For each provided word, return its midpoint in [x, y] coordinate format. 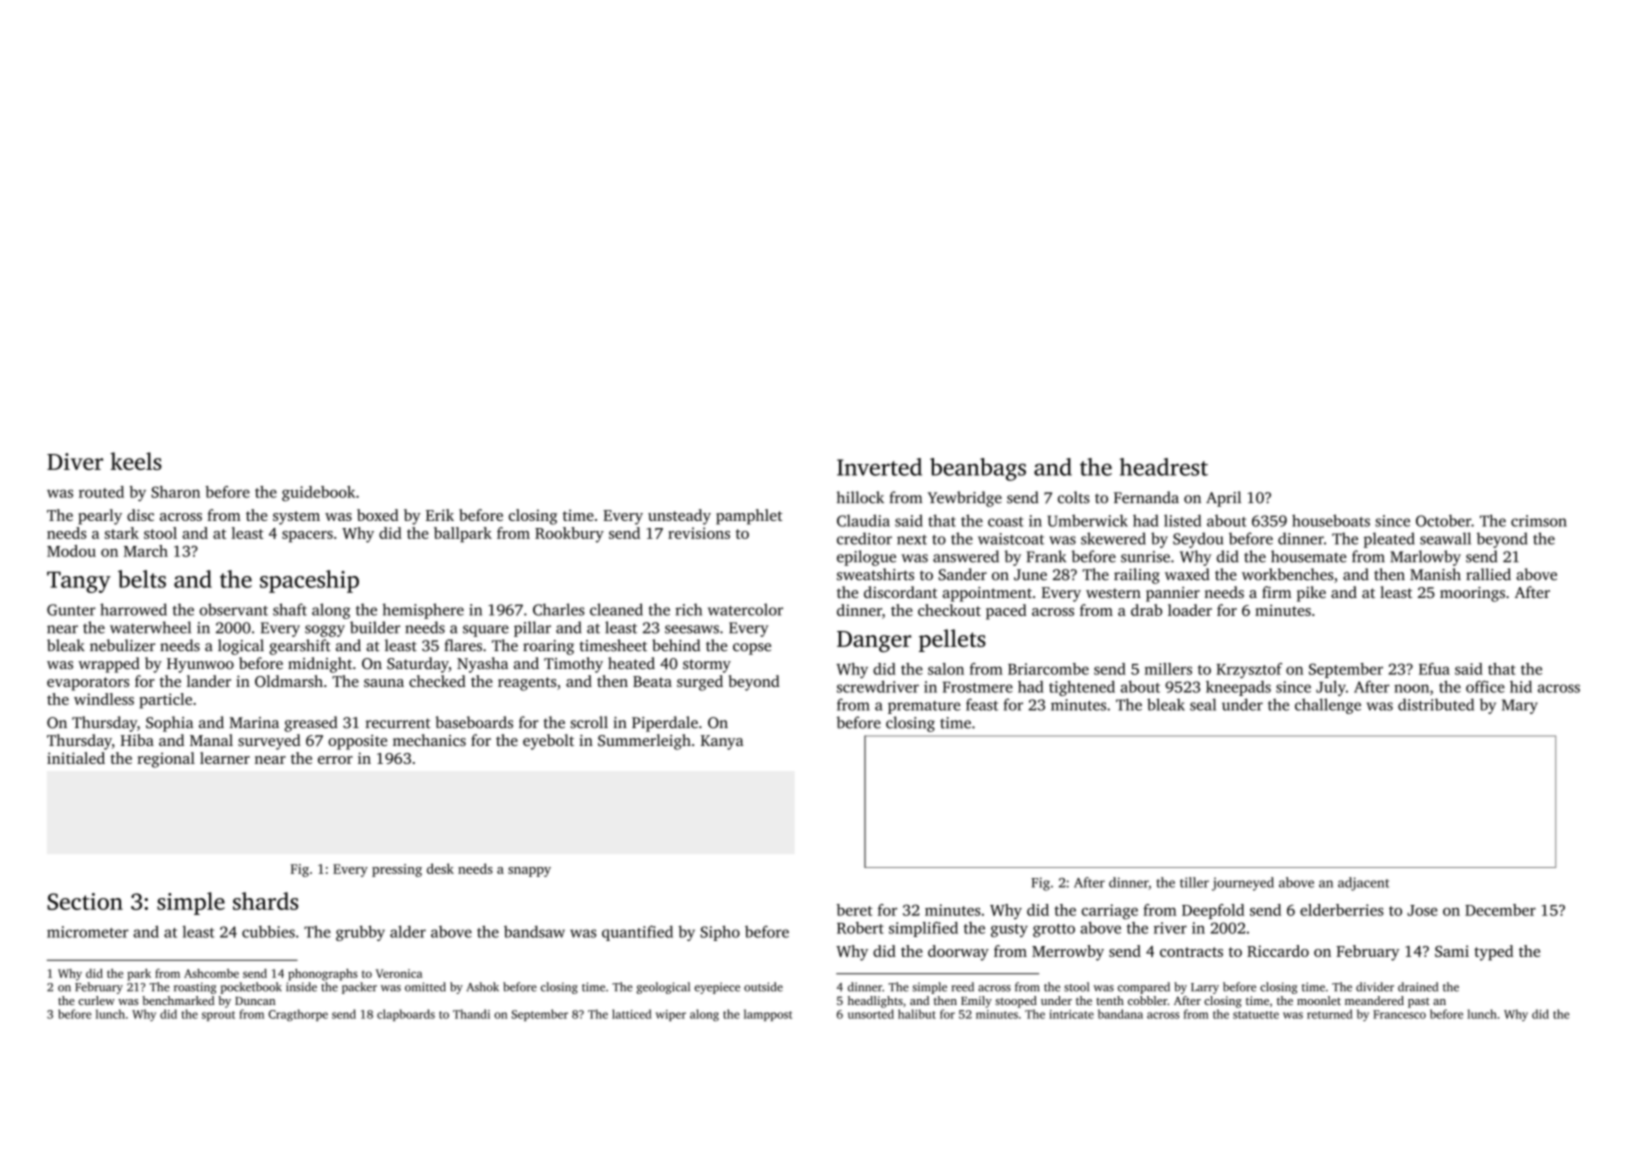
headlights [875, 1002]
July [1331, 688]
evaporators [88, 684]
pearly [100, 517]
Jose [1422, 910]
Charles [559, 609]
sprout [218, 1016]
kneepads [1238, 688]
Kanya [722, 742]
